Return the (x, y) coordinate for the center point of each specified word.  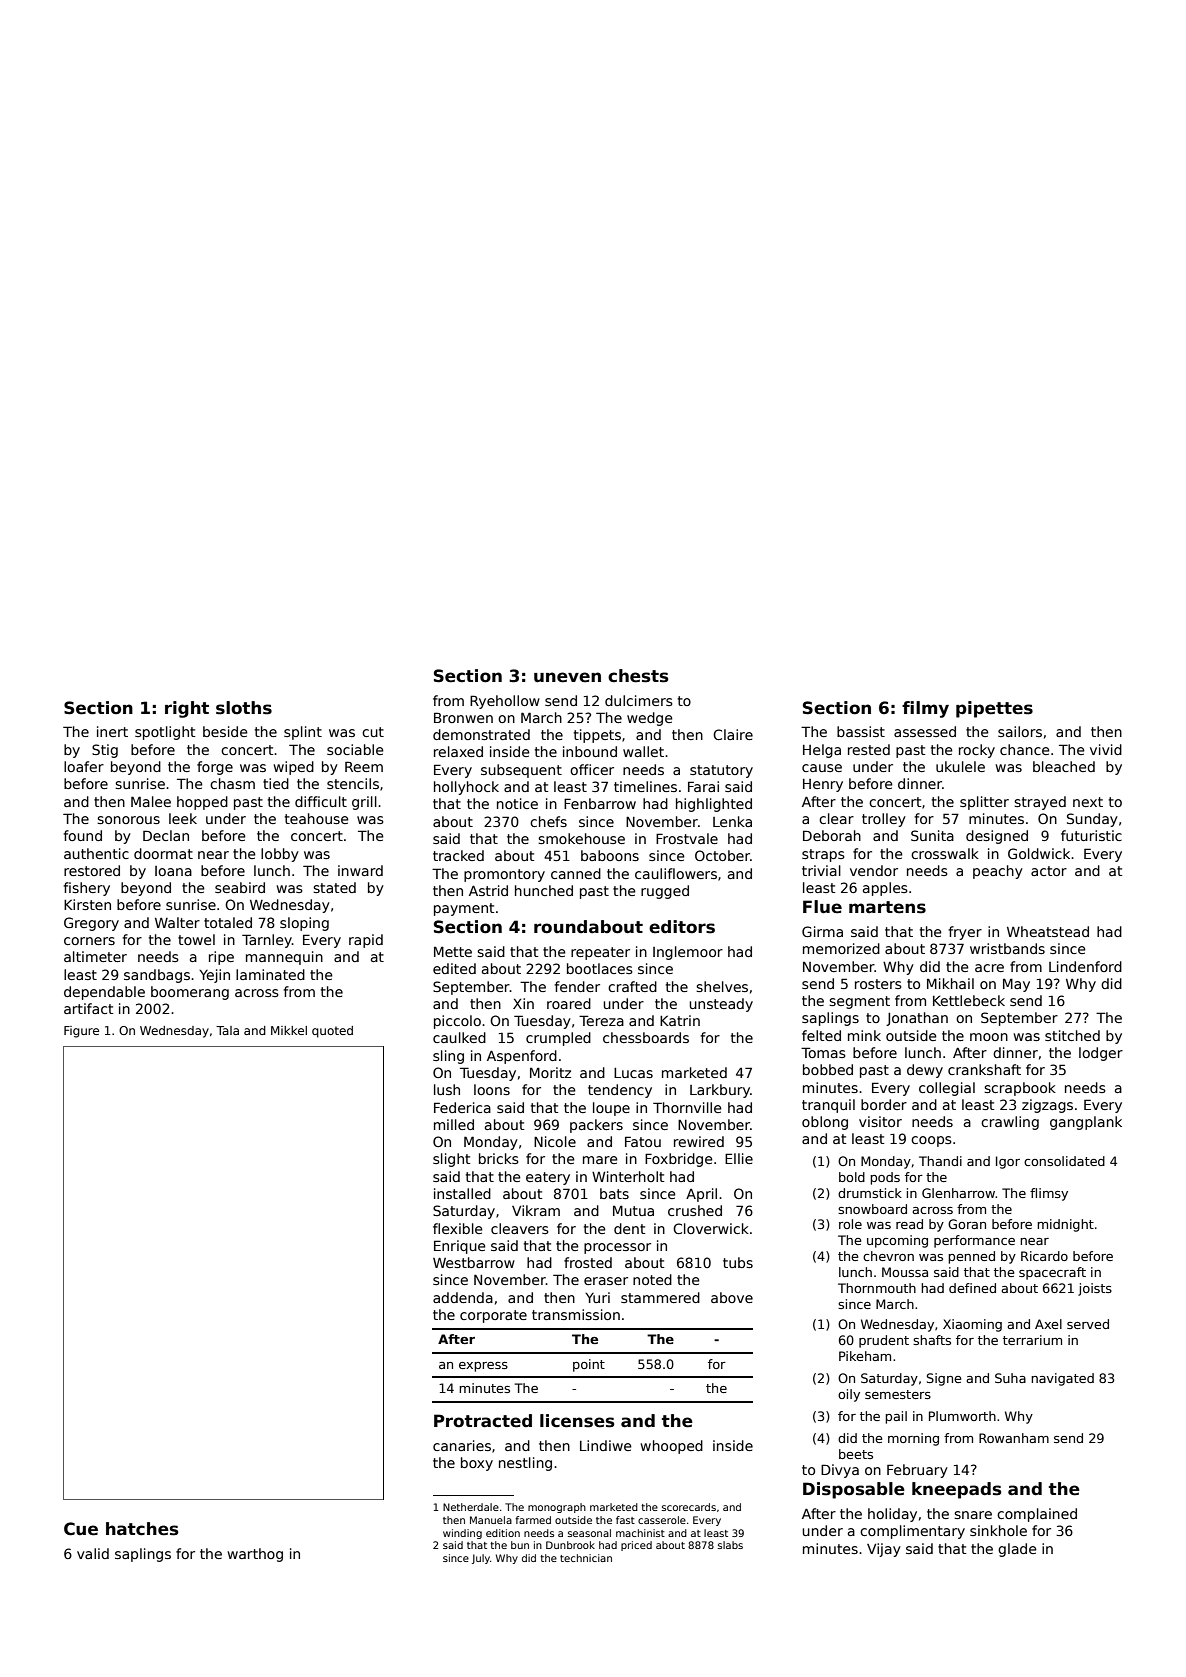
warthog (255, 1555)
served (1088, 1324)
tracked (458, 855)
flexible (458, 1228)
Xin (523, 1003)
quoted (332, 1032)
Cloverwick (711, 1228)
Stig (105, 751)
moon (989, 1037)
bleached (1064, 766)
